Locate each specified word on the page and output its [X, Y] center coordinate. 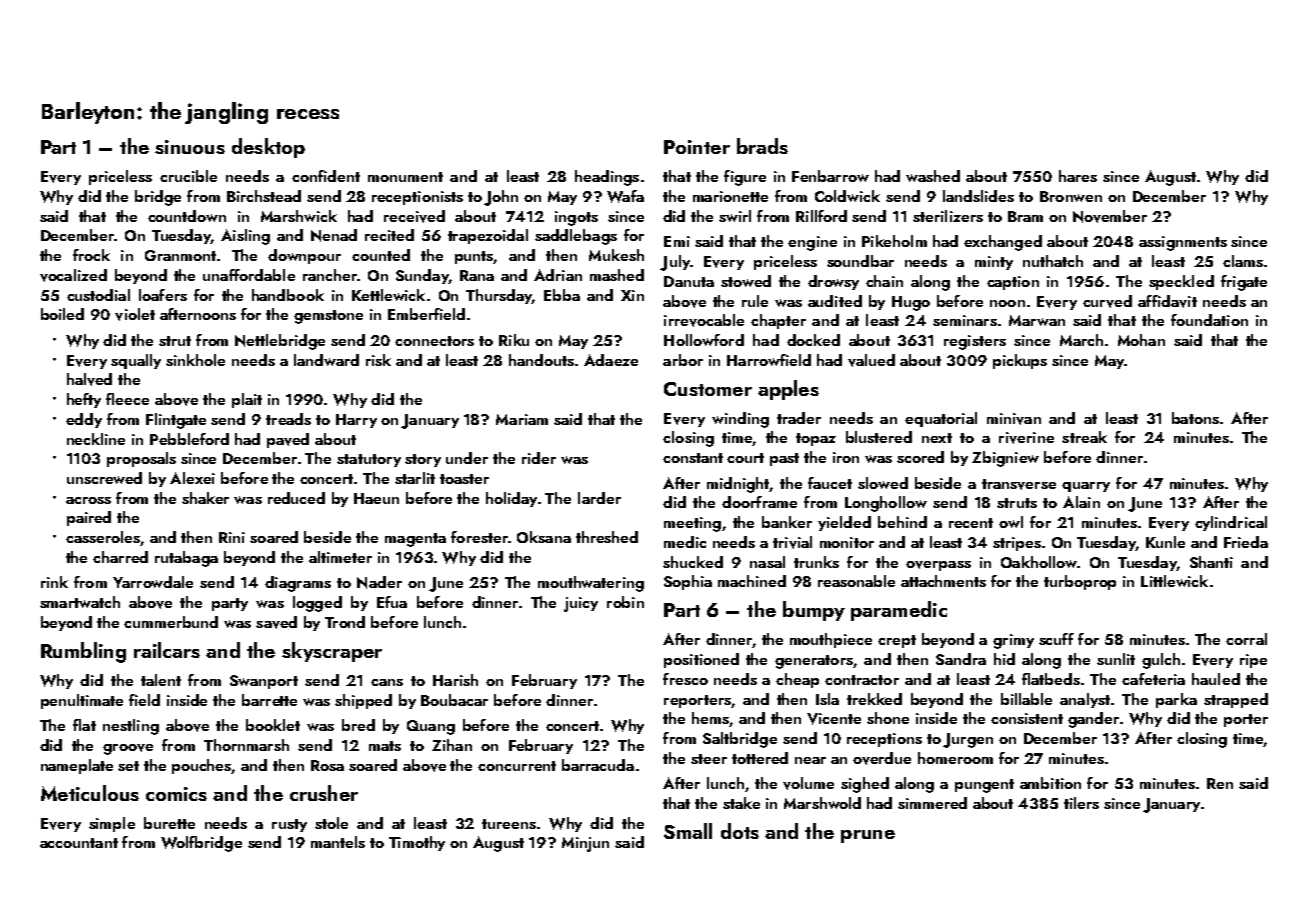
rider [539, 458]
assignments [1183, 243]
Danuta [689, 281]
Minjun [585, 844]
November [1110, 216]
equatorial [941, 419]
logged [317, 604]
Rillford [821, 216]
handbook [288, 295]
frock [91, 255]
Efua [392, 602]
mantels [338, 842]
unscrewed [104, 478]
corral [1246, 639]
